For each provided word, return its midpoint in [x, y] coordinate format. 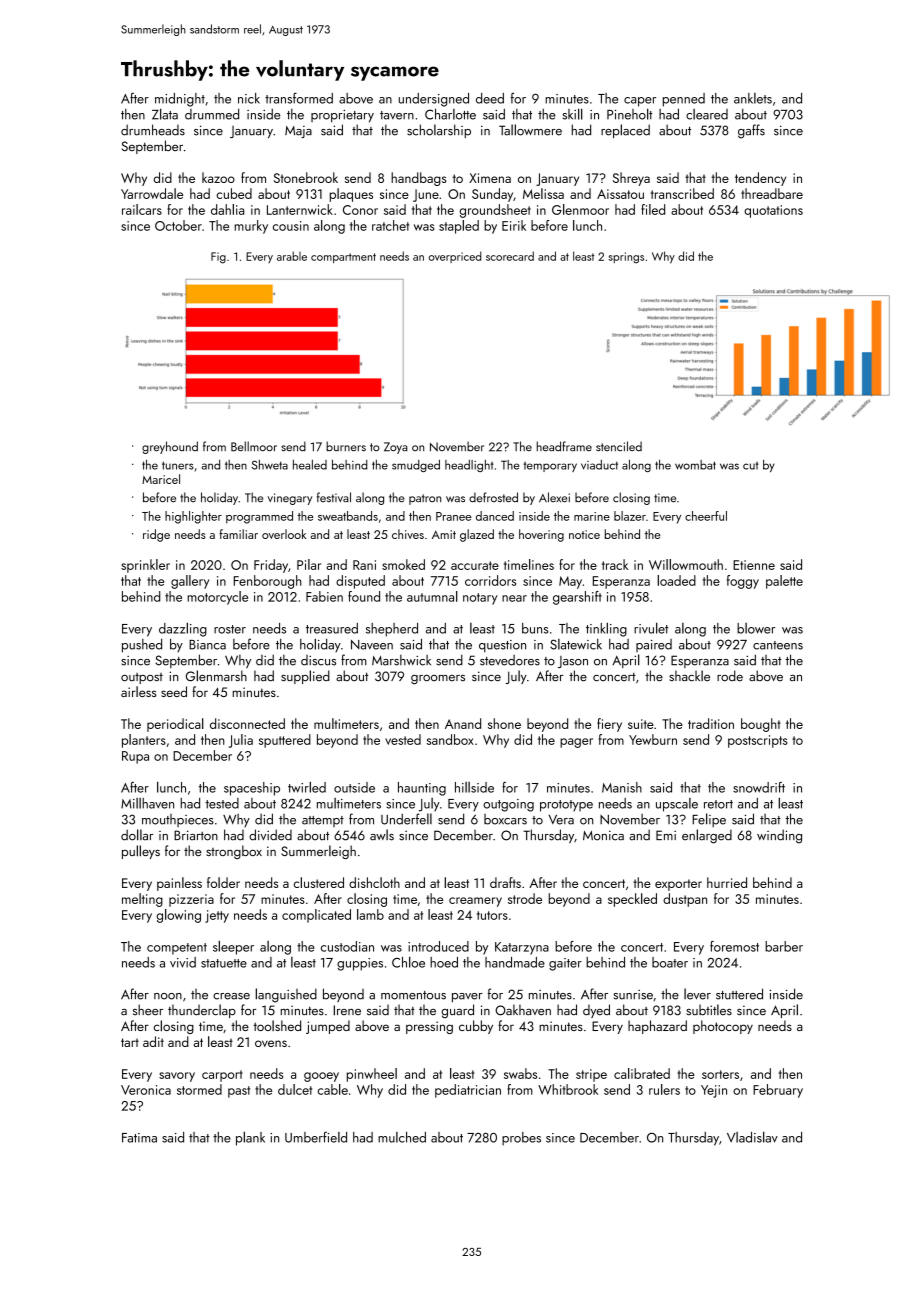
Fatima [139, 1138]
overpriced [455, 257]
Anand [463, 723]
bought [761, 725]
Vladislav [752, 1137]
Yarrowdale [152, 193]
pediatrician [468, 1091]
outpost [142, 678]
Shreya [631, 179]
